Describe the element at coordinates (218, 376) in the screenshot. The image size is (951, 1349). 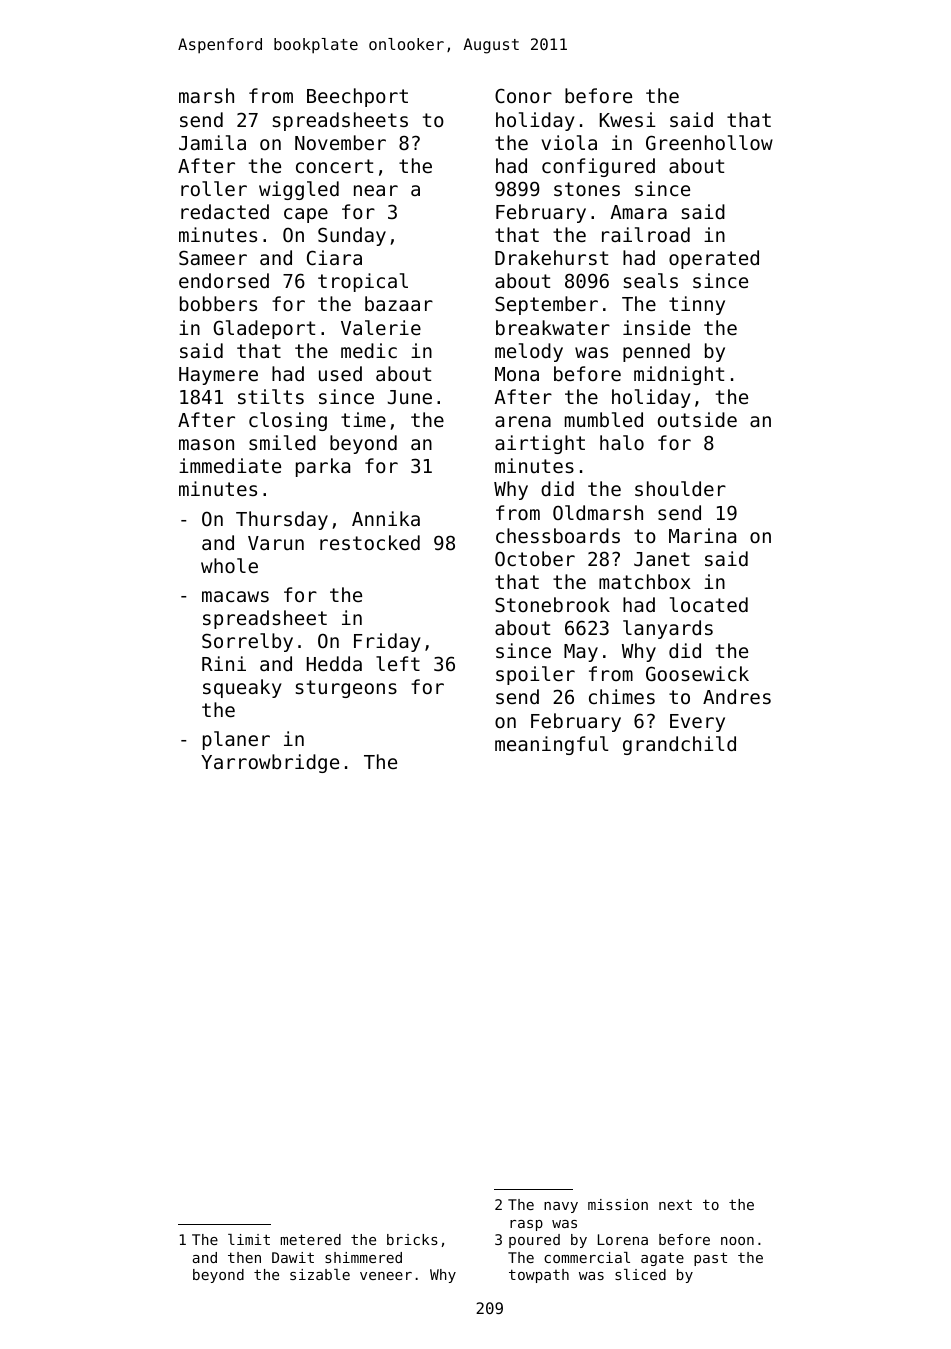
I see `Haymere` at that location.
